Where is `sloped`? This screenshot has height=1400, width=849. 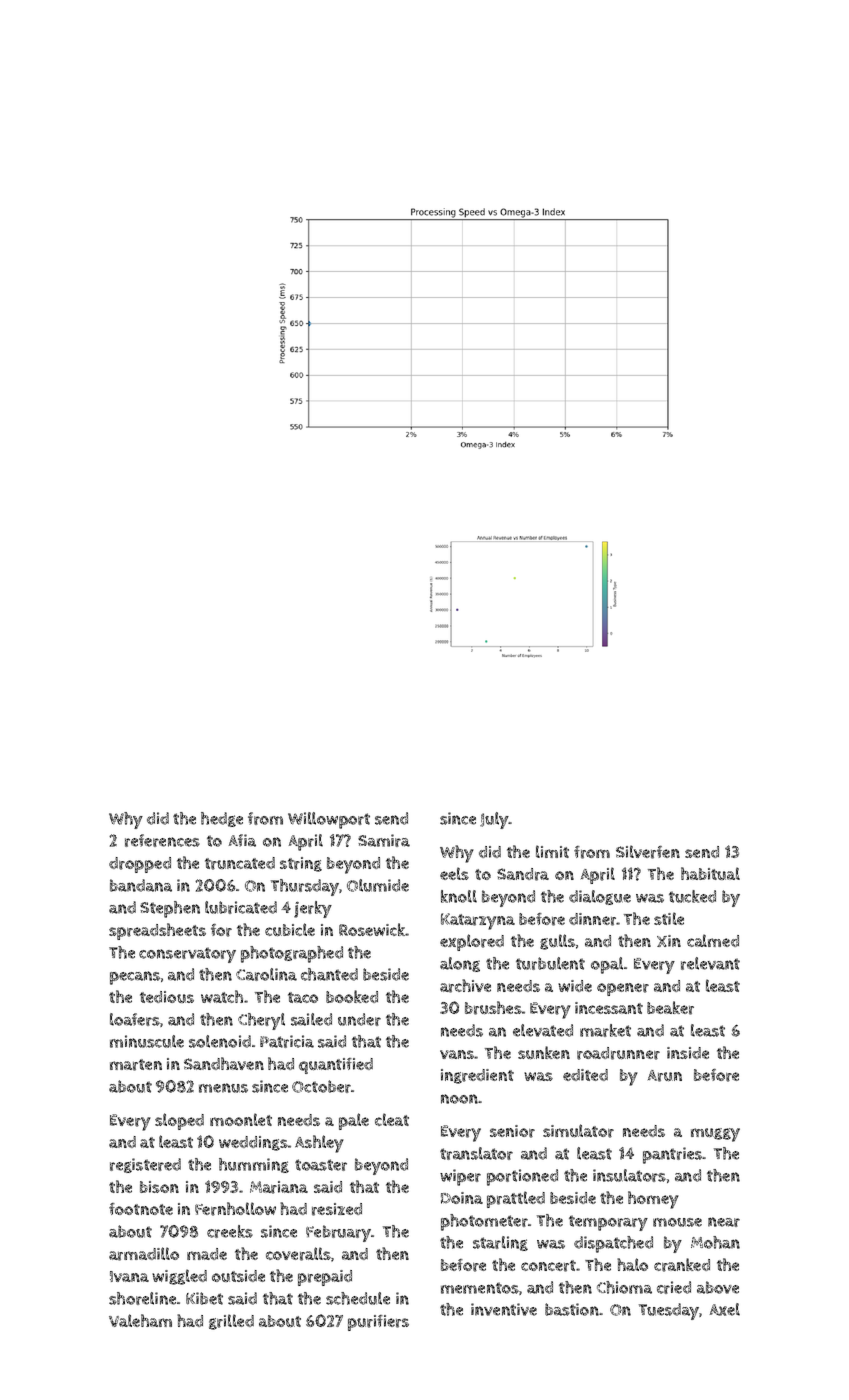
sloped is located at coordinates (179, 1121).
